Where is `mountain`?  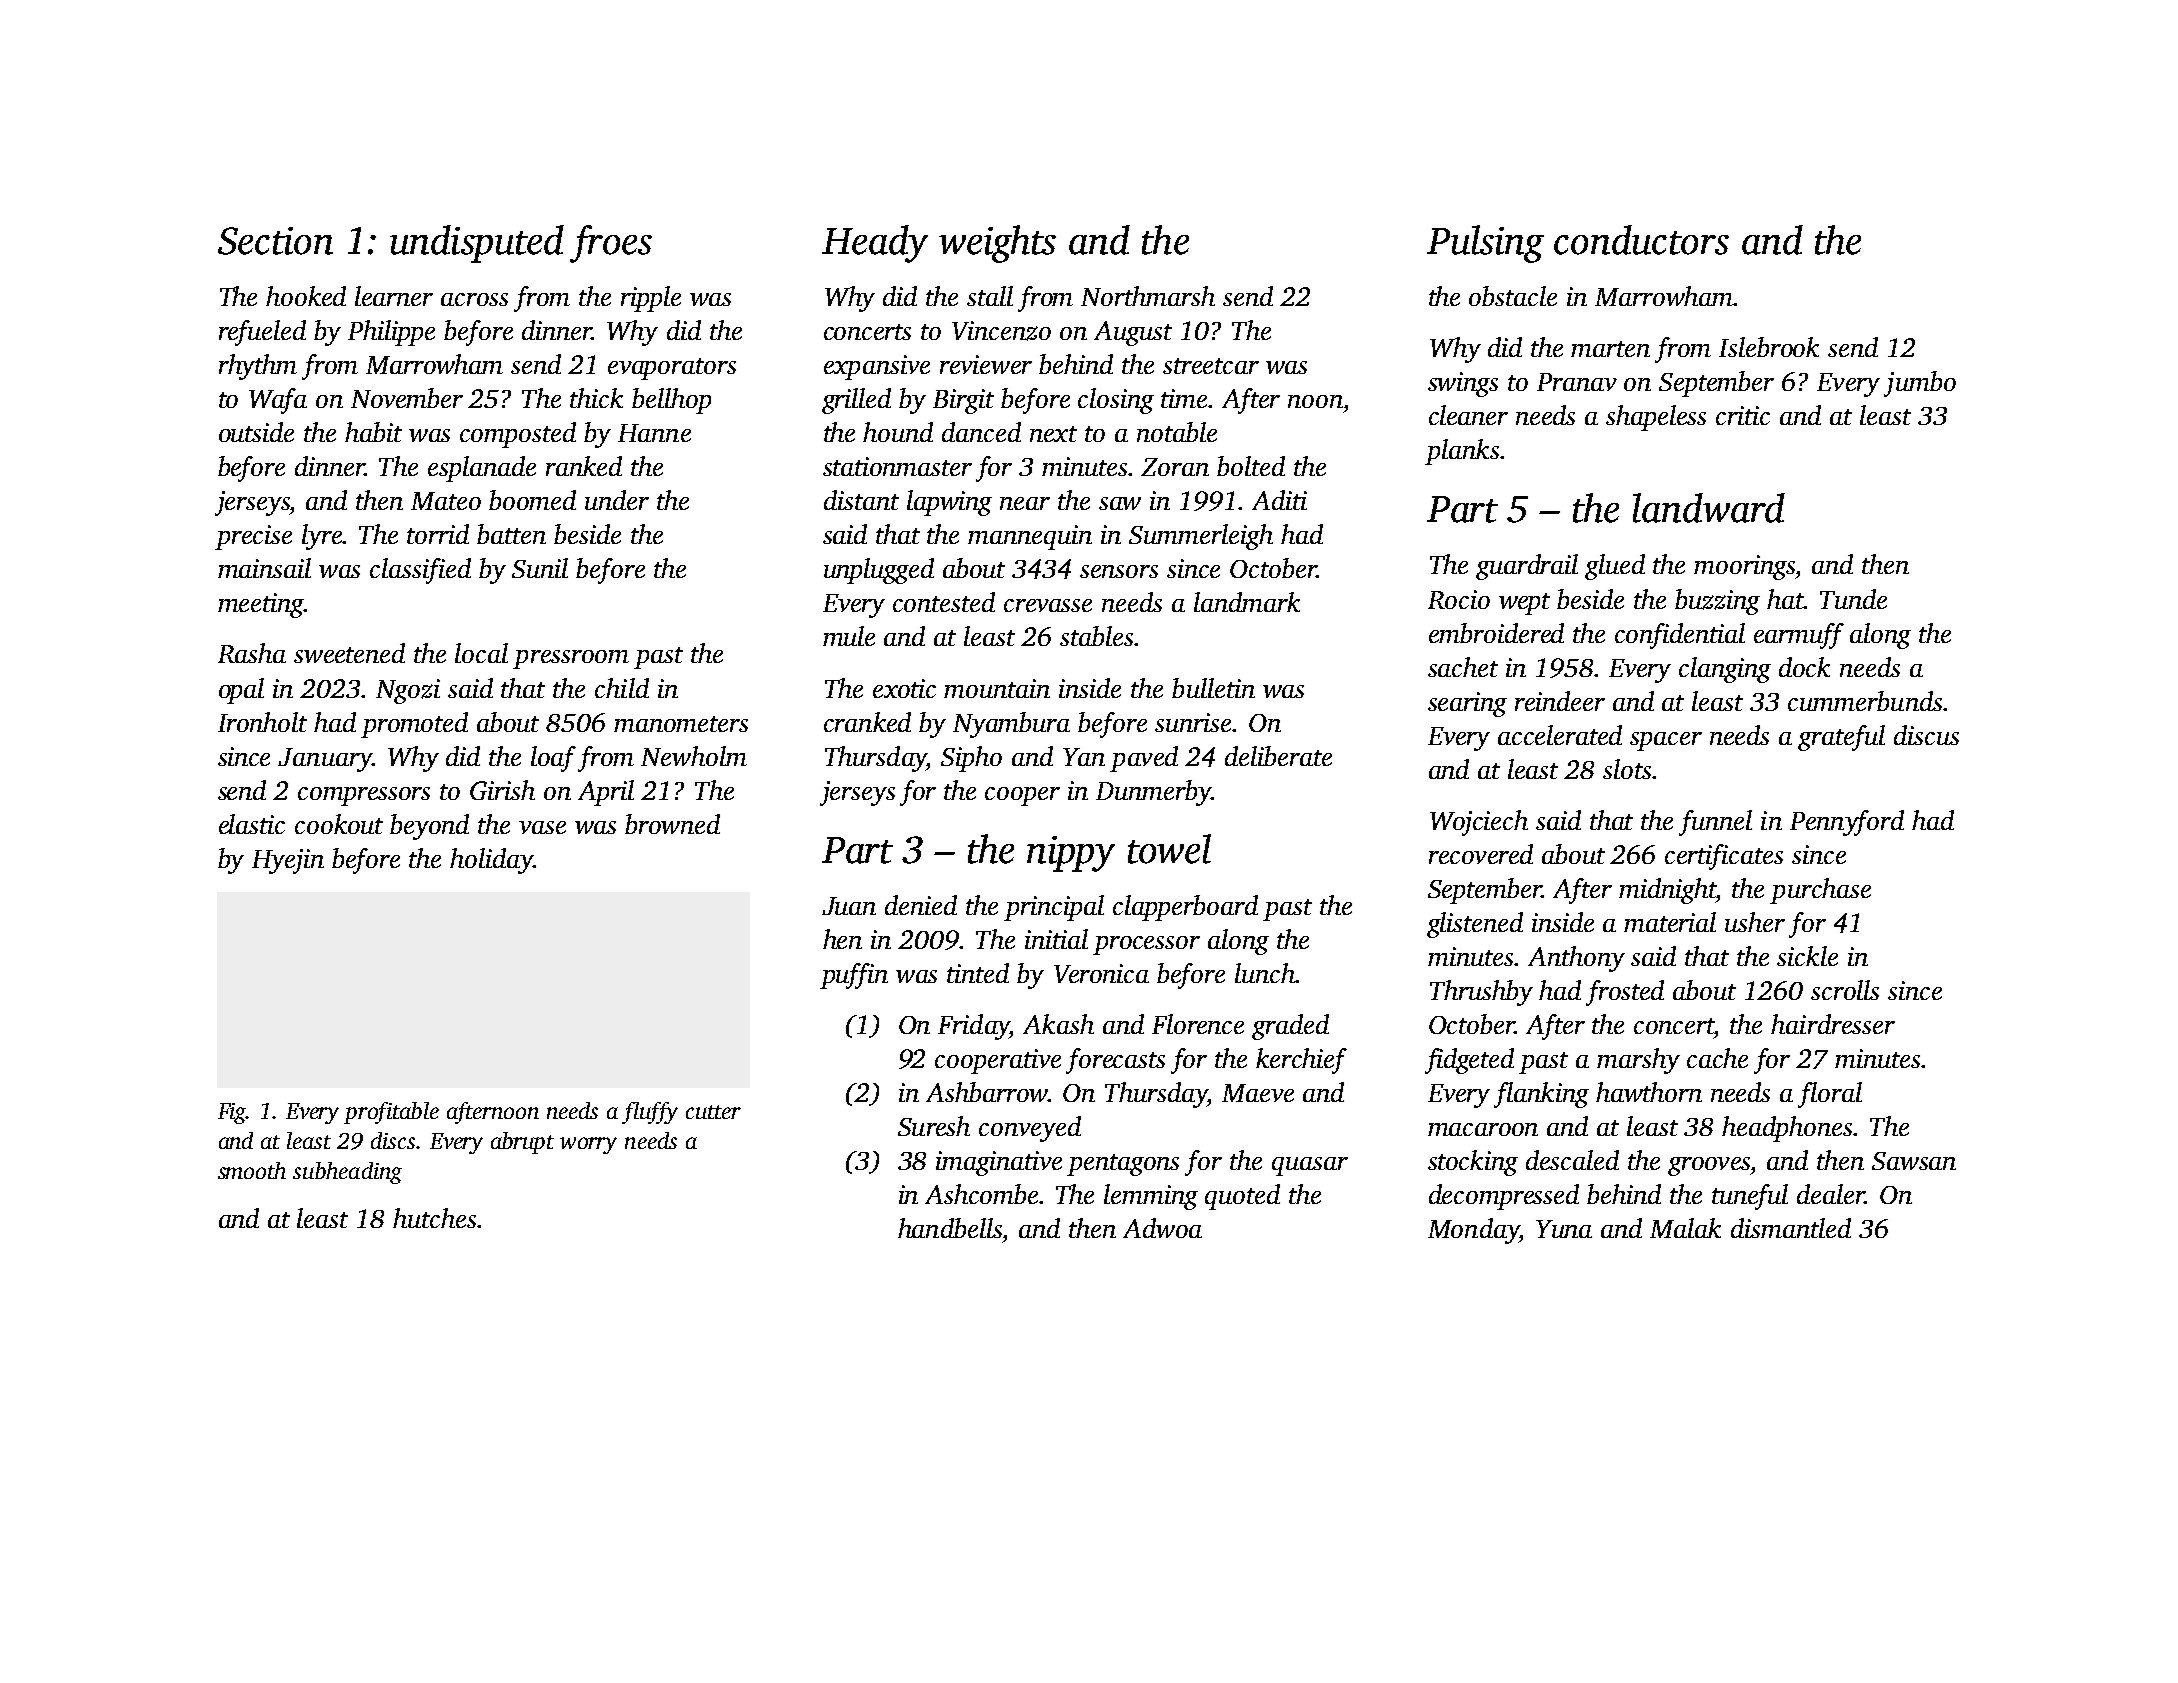
mountain is located at coordinates (997, 688).
